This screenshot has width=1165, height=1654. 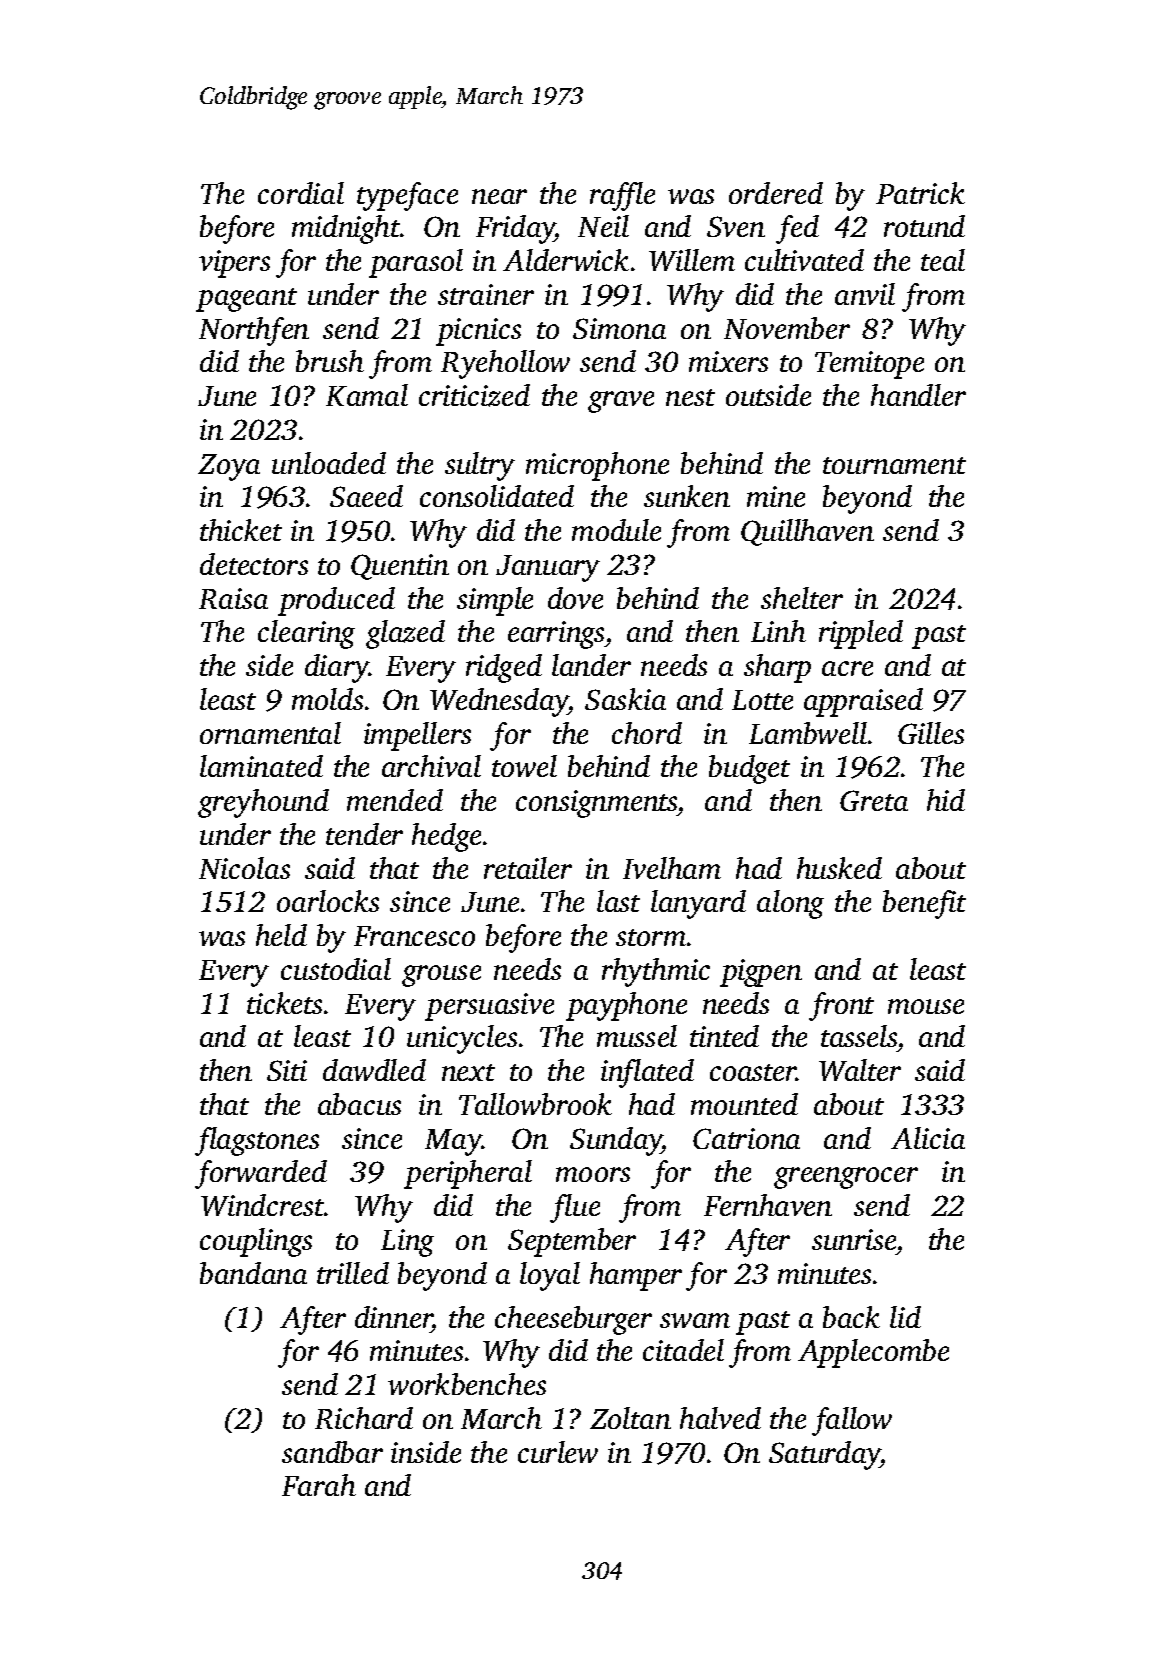 What do you see at coordinates (790, 904) in the screenshot?
I see `along` at bounding box center [790, 904].
